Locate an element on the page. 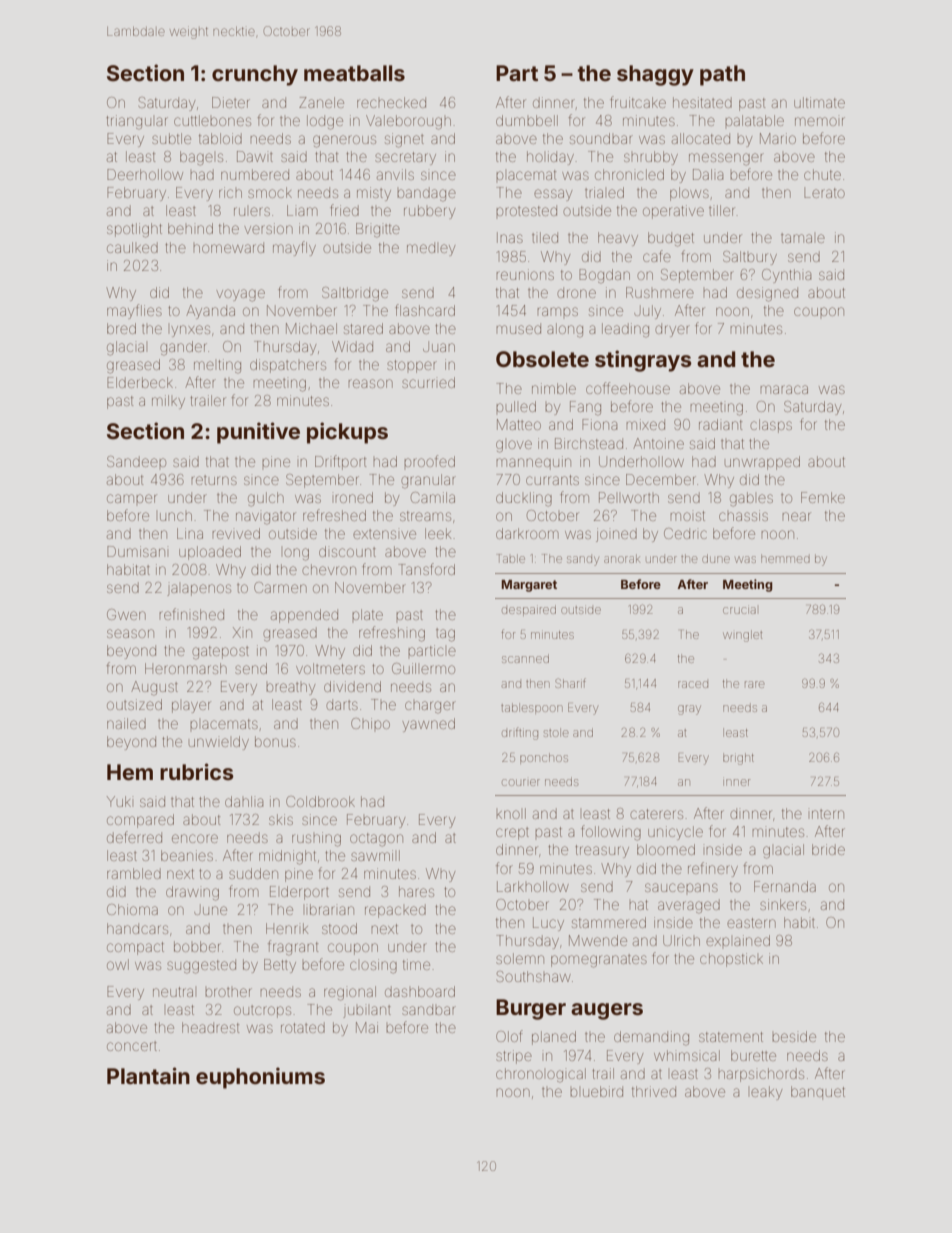  chronological is located at coordinates (541, 1075).
